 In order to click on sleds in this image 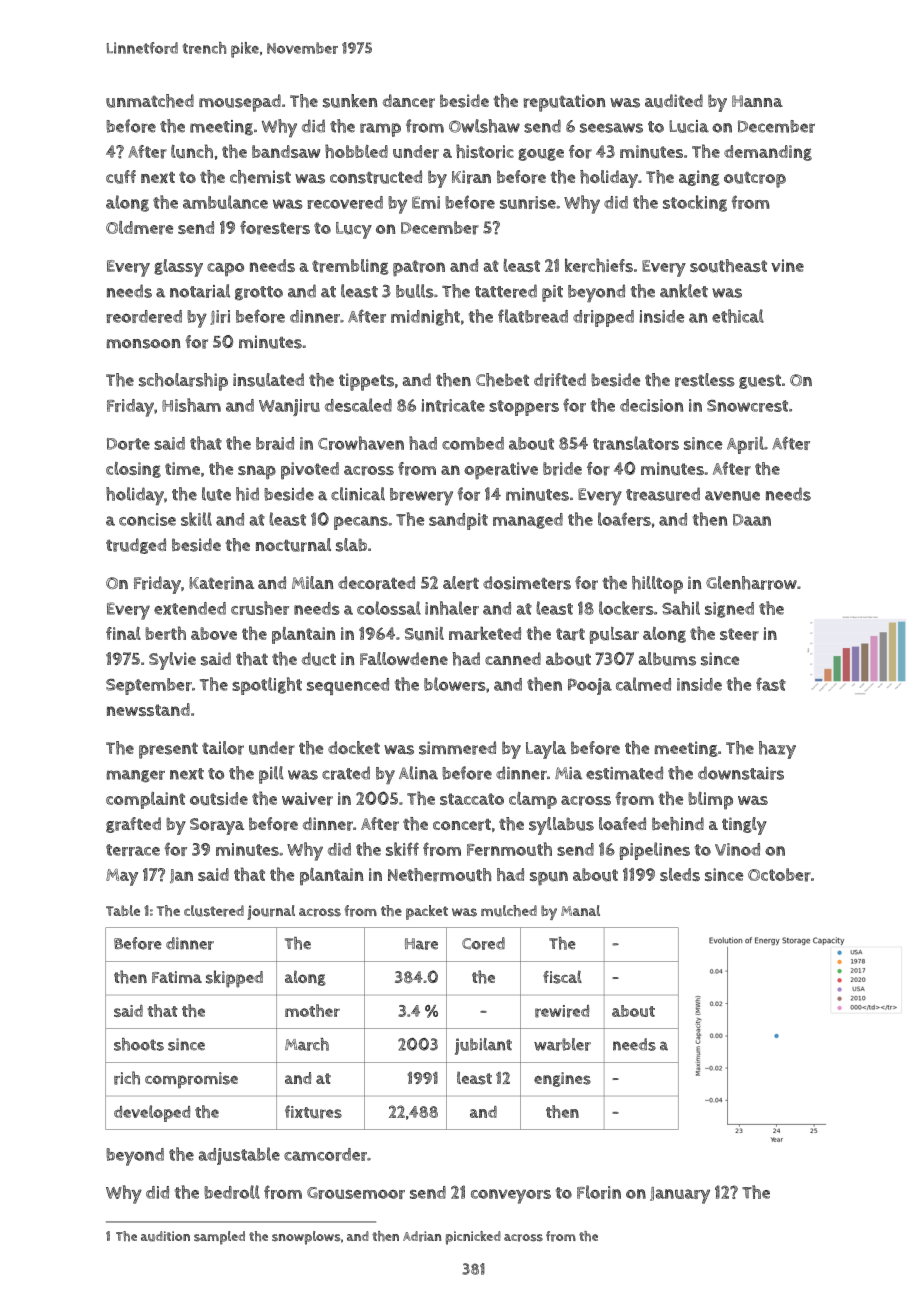, I will do `click(680, 874)`.
